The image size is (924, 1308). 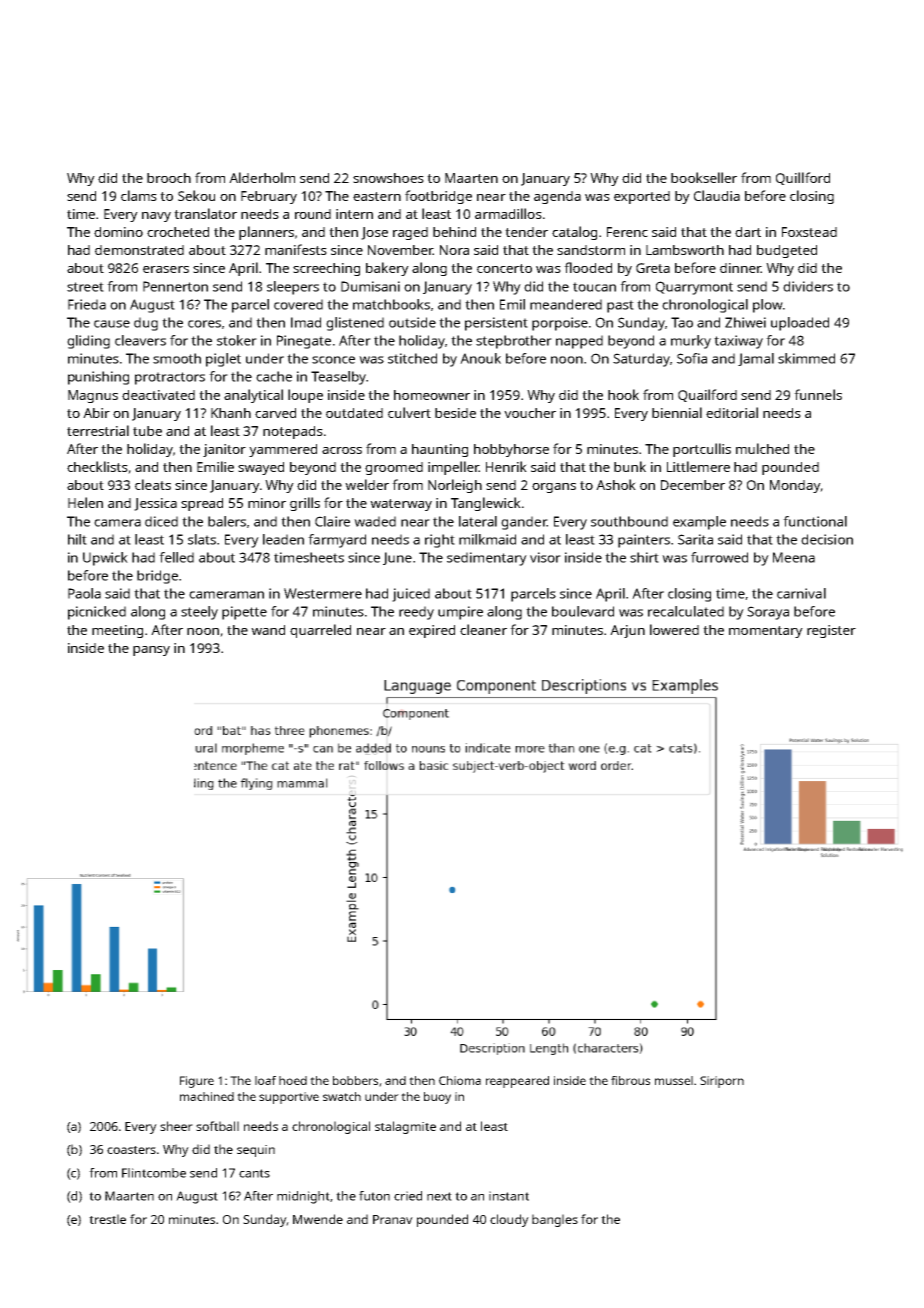 I want to click on biennial, so click(x=677, y=412).
